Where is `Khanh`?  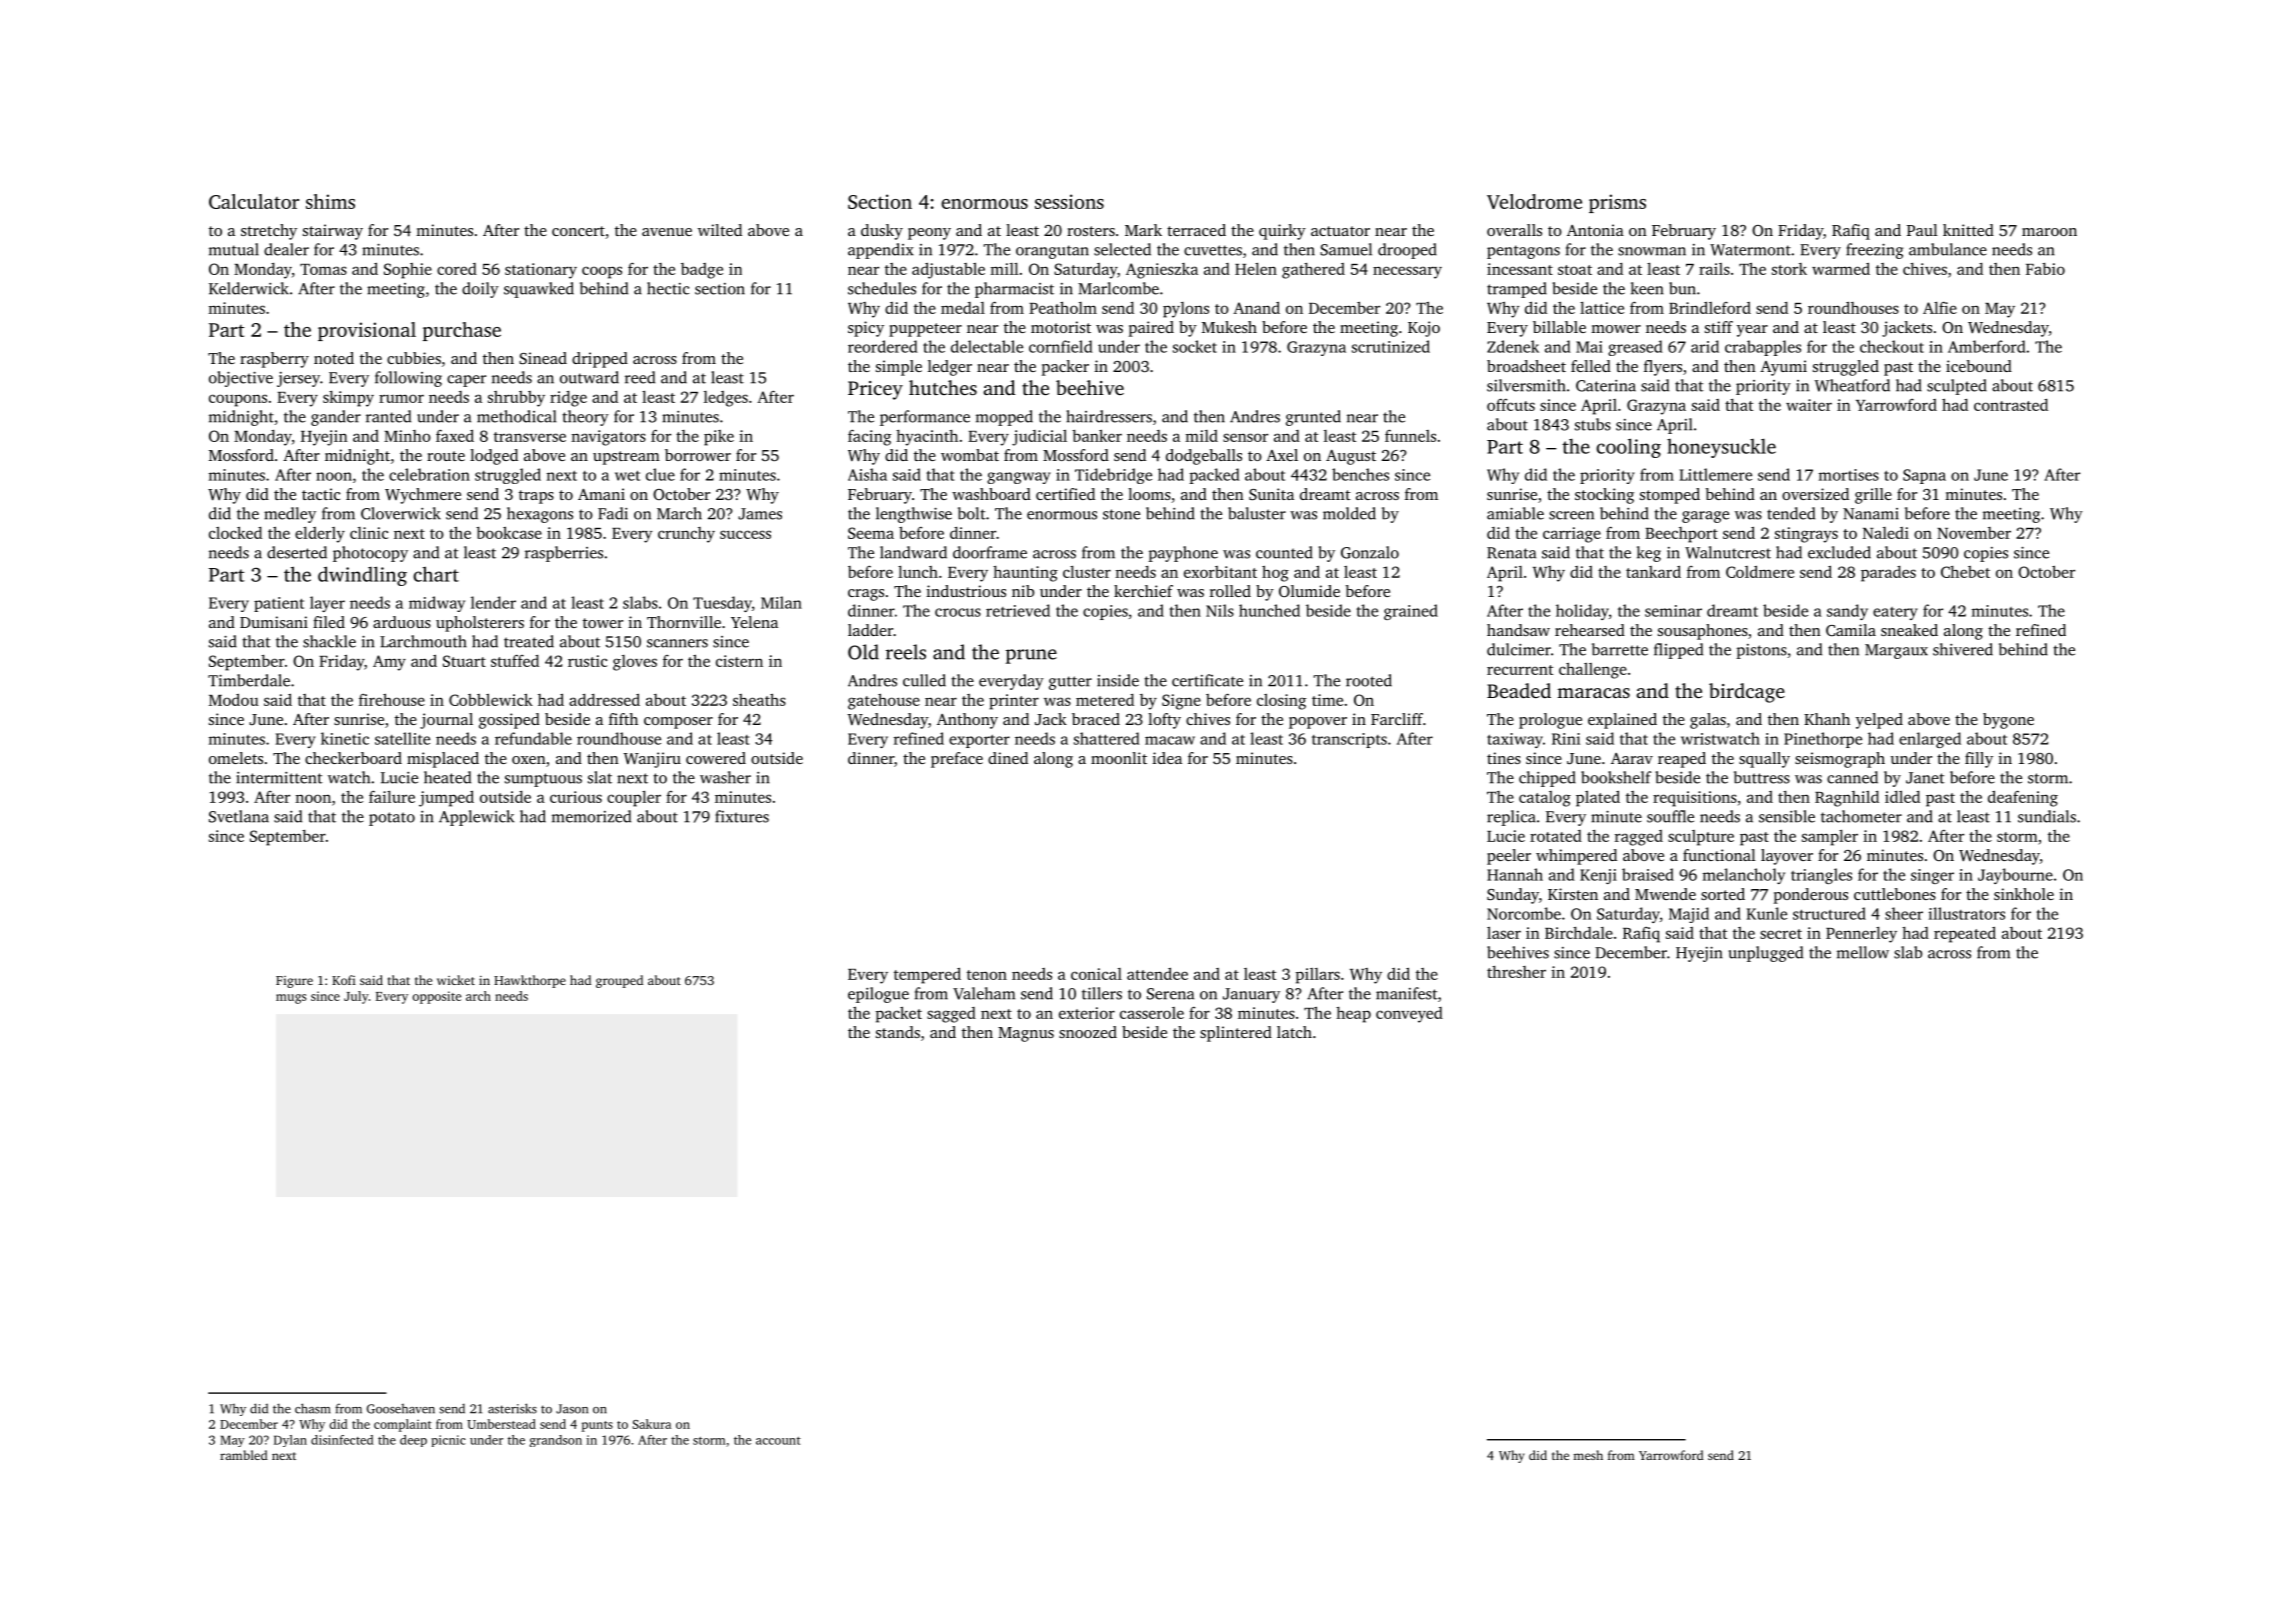
Khanh is located at coordinates (1827, 719).
